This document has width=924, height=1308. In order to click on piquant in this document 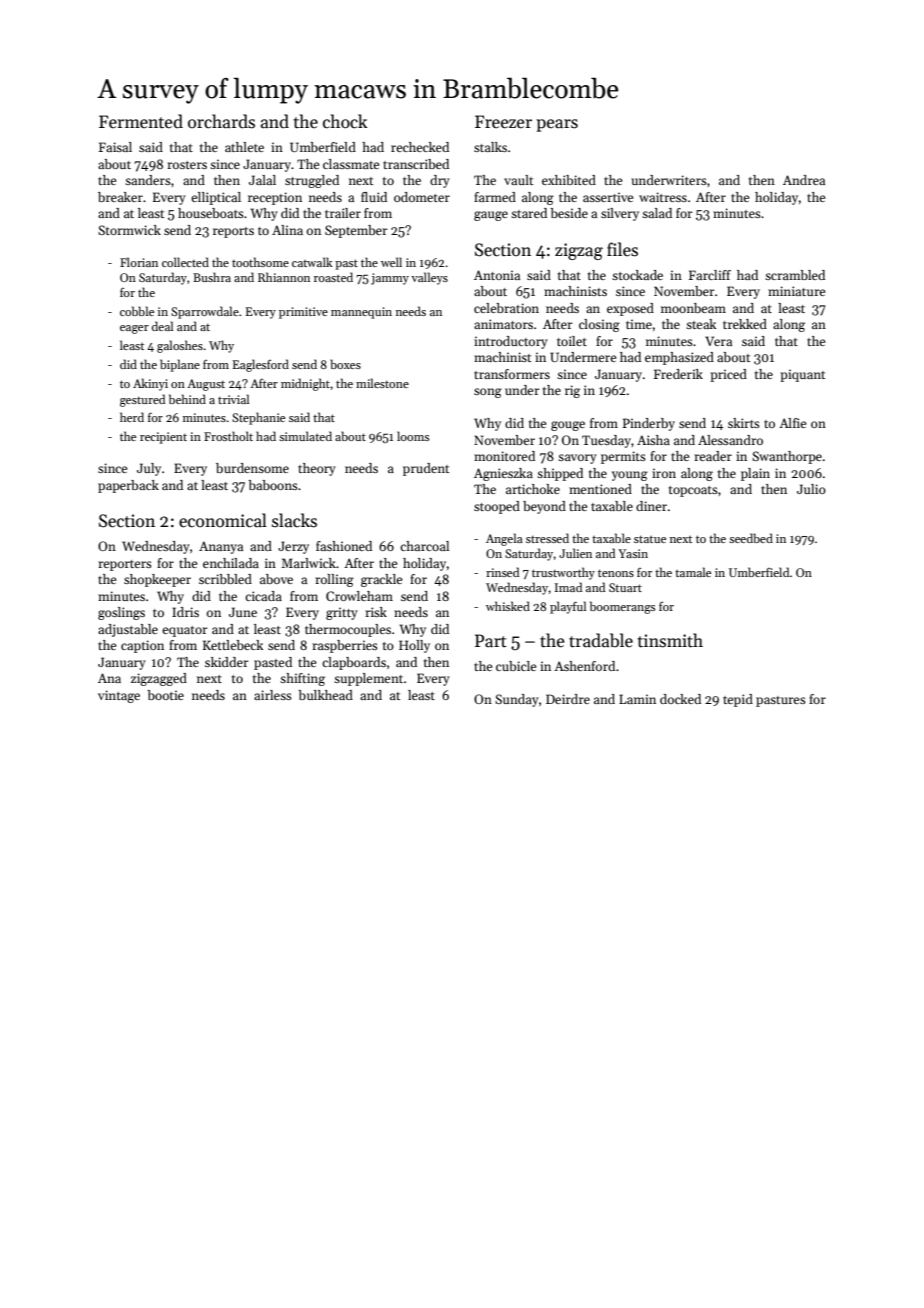, I will do `click(802, 375)`.
